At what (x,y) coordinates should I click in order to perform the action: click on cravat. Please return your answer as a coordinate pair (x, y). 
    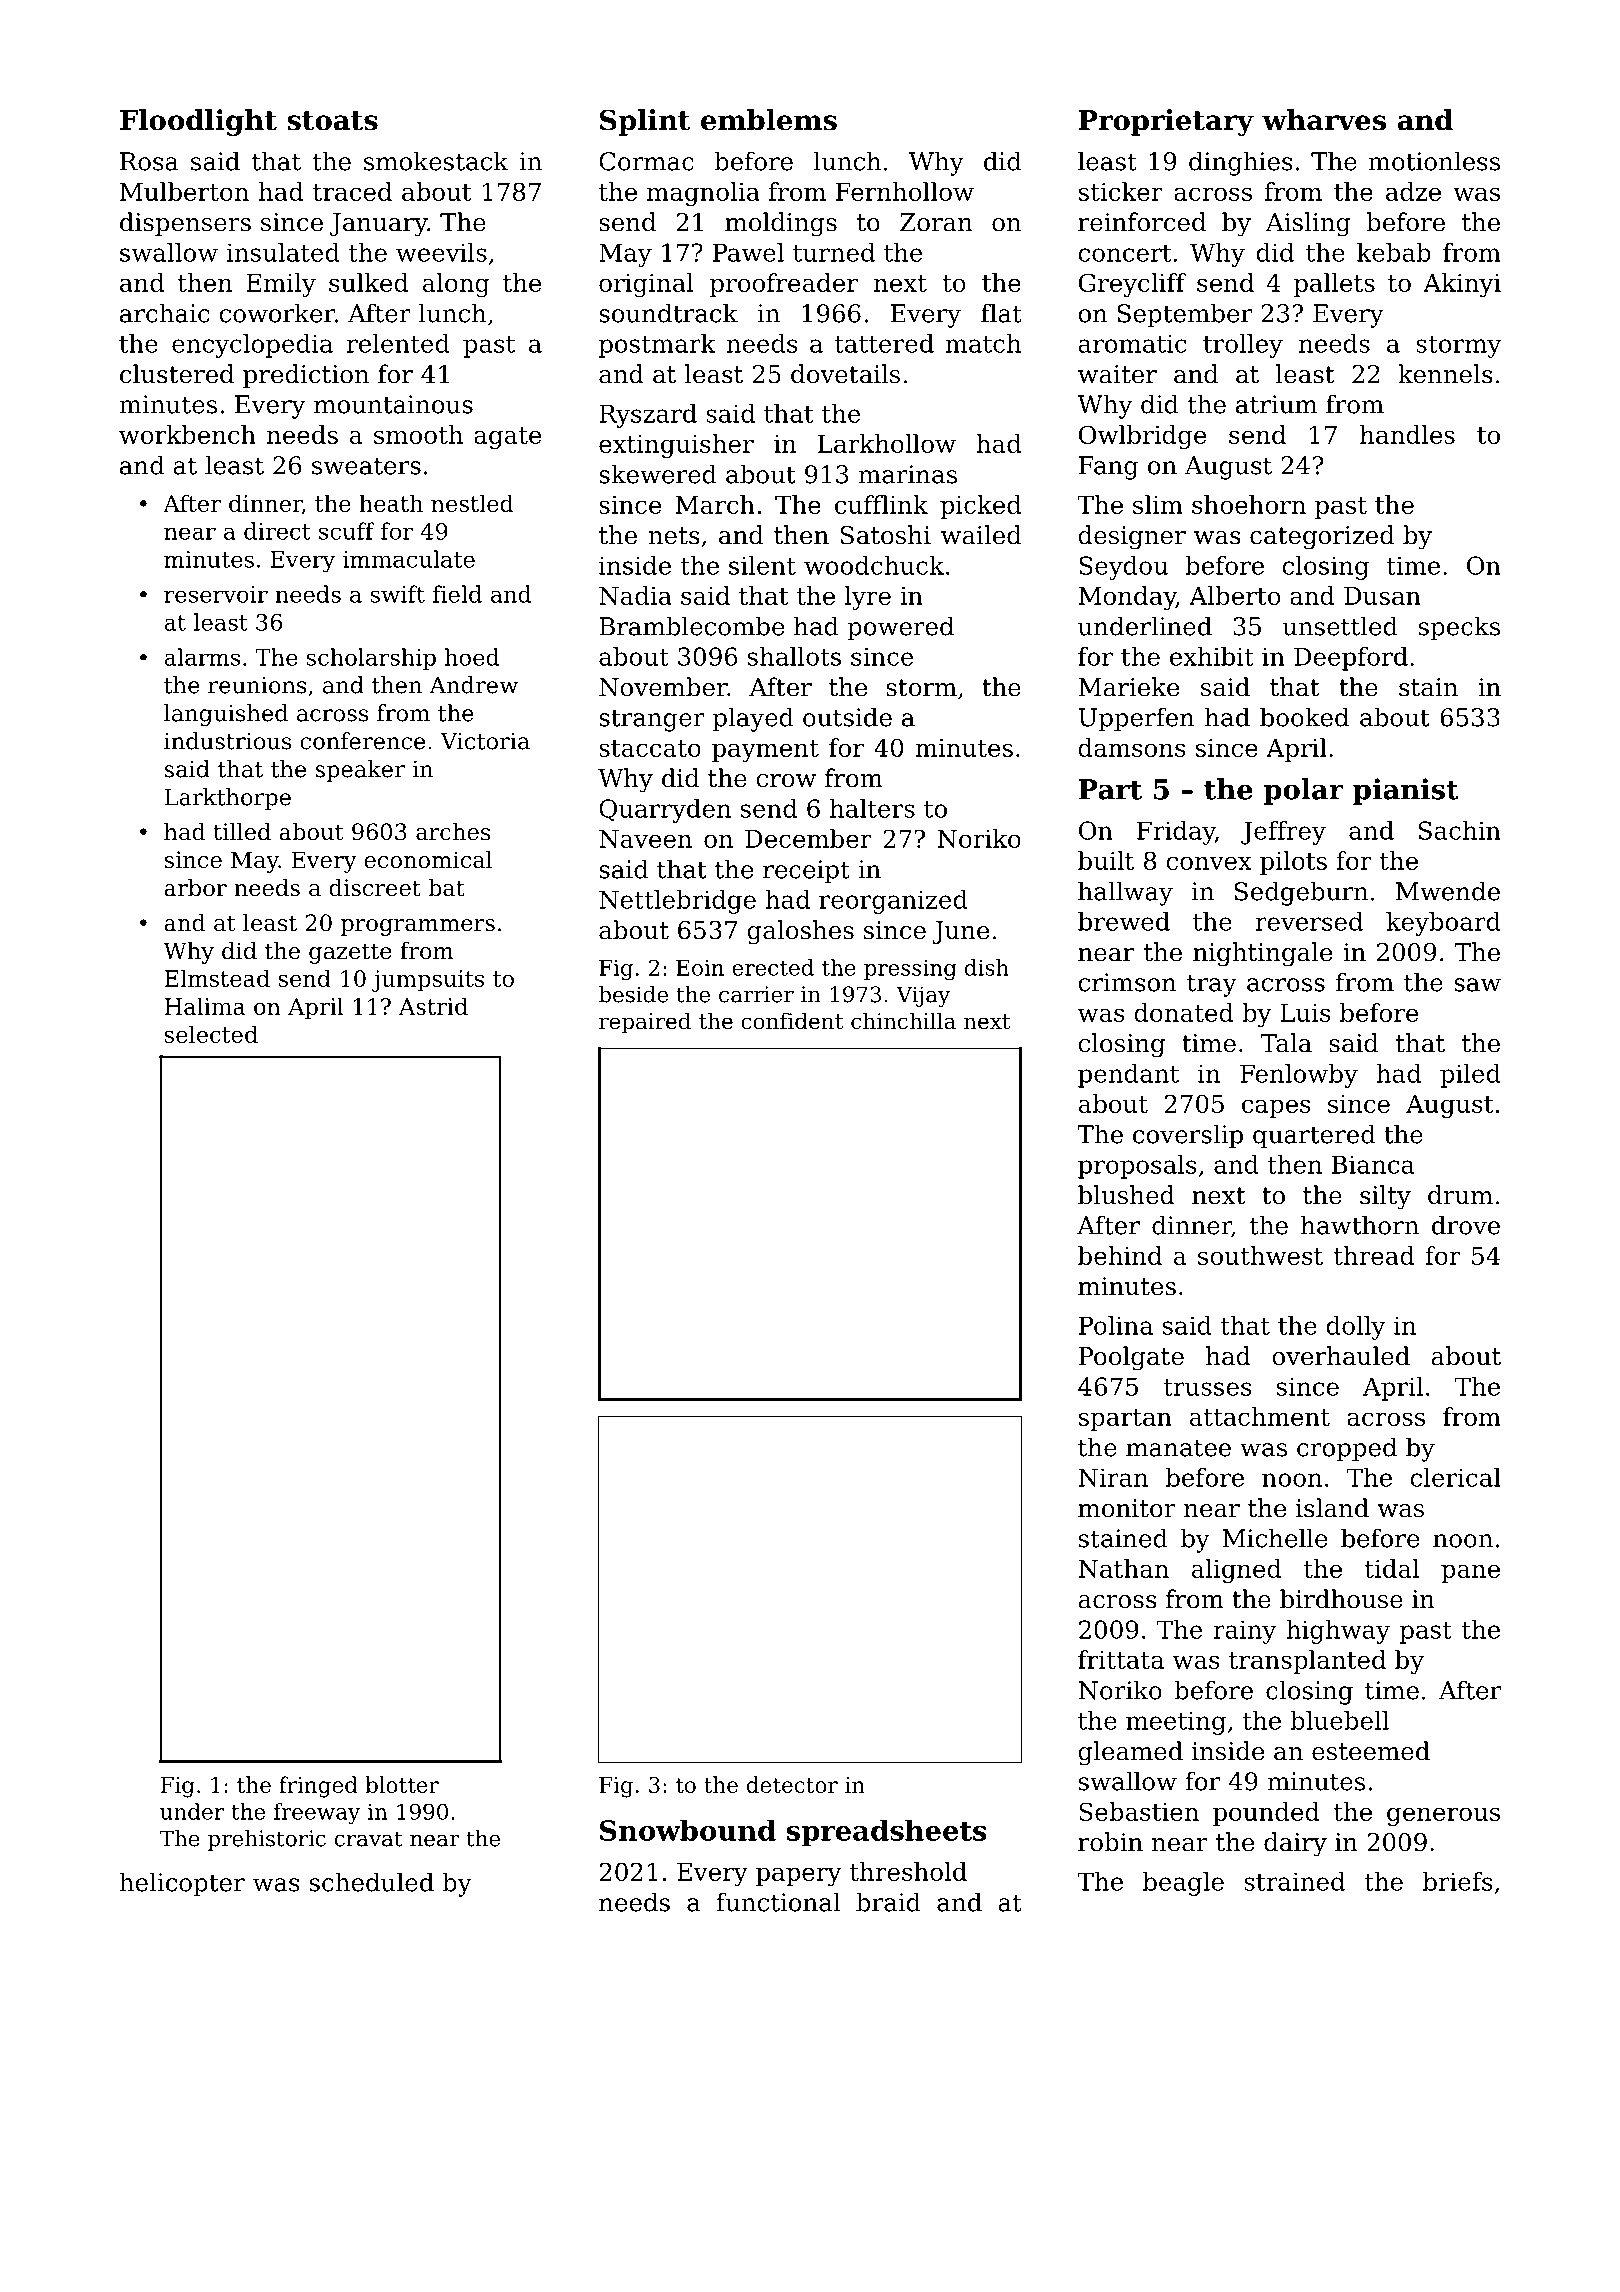
    Looking at the image, I should click on (369, 1839).
